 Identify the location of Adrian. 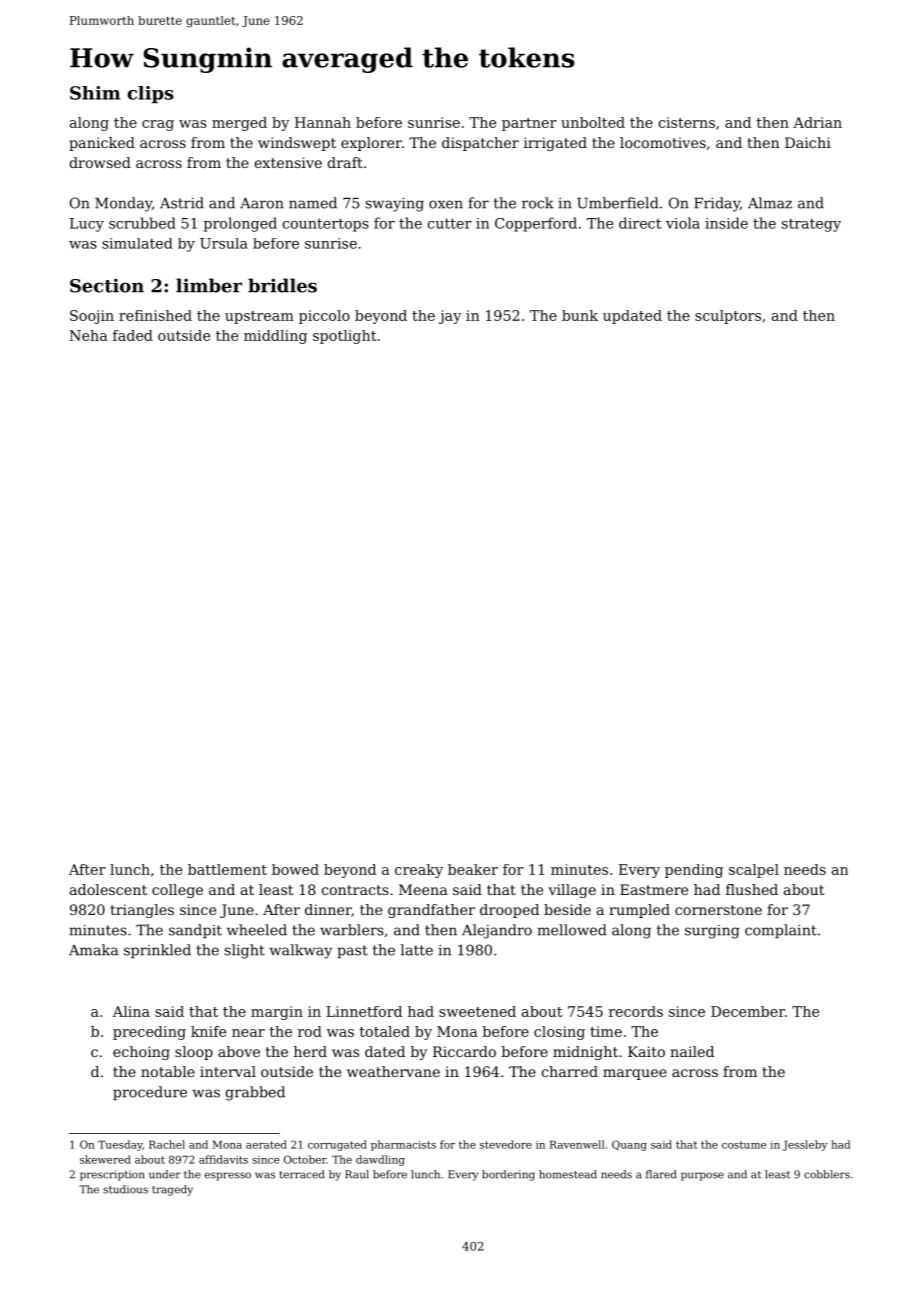
(817, 122).
